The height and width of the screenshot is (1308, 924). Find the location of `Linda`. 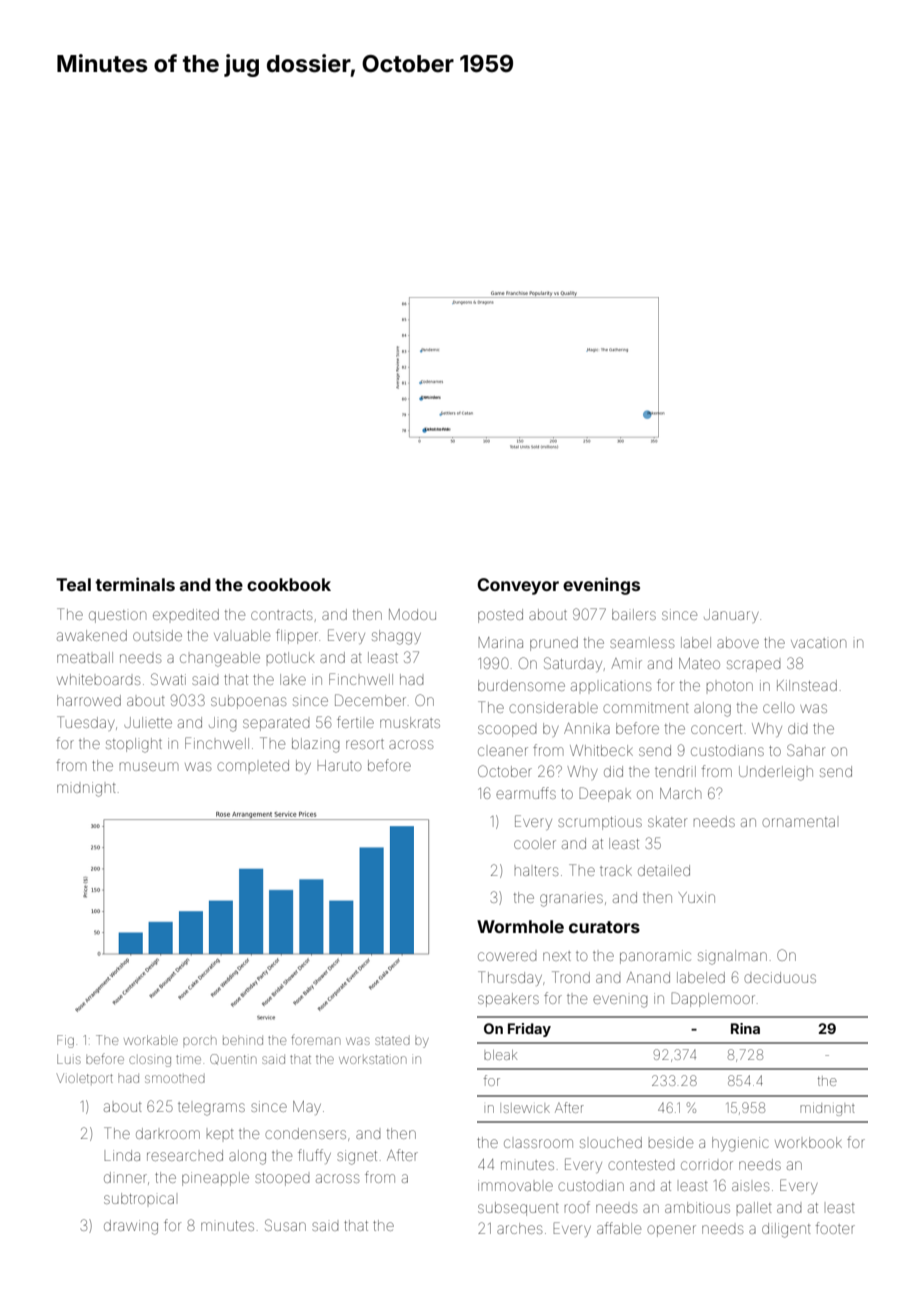

Linda is located at coordinates (122, 1155).
